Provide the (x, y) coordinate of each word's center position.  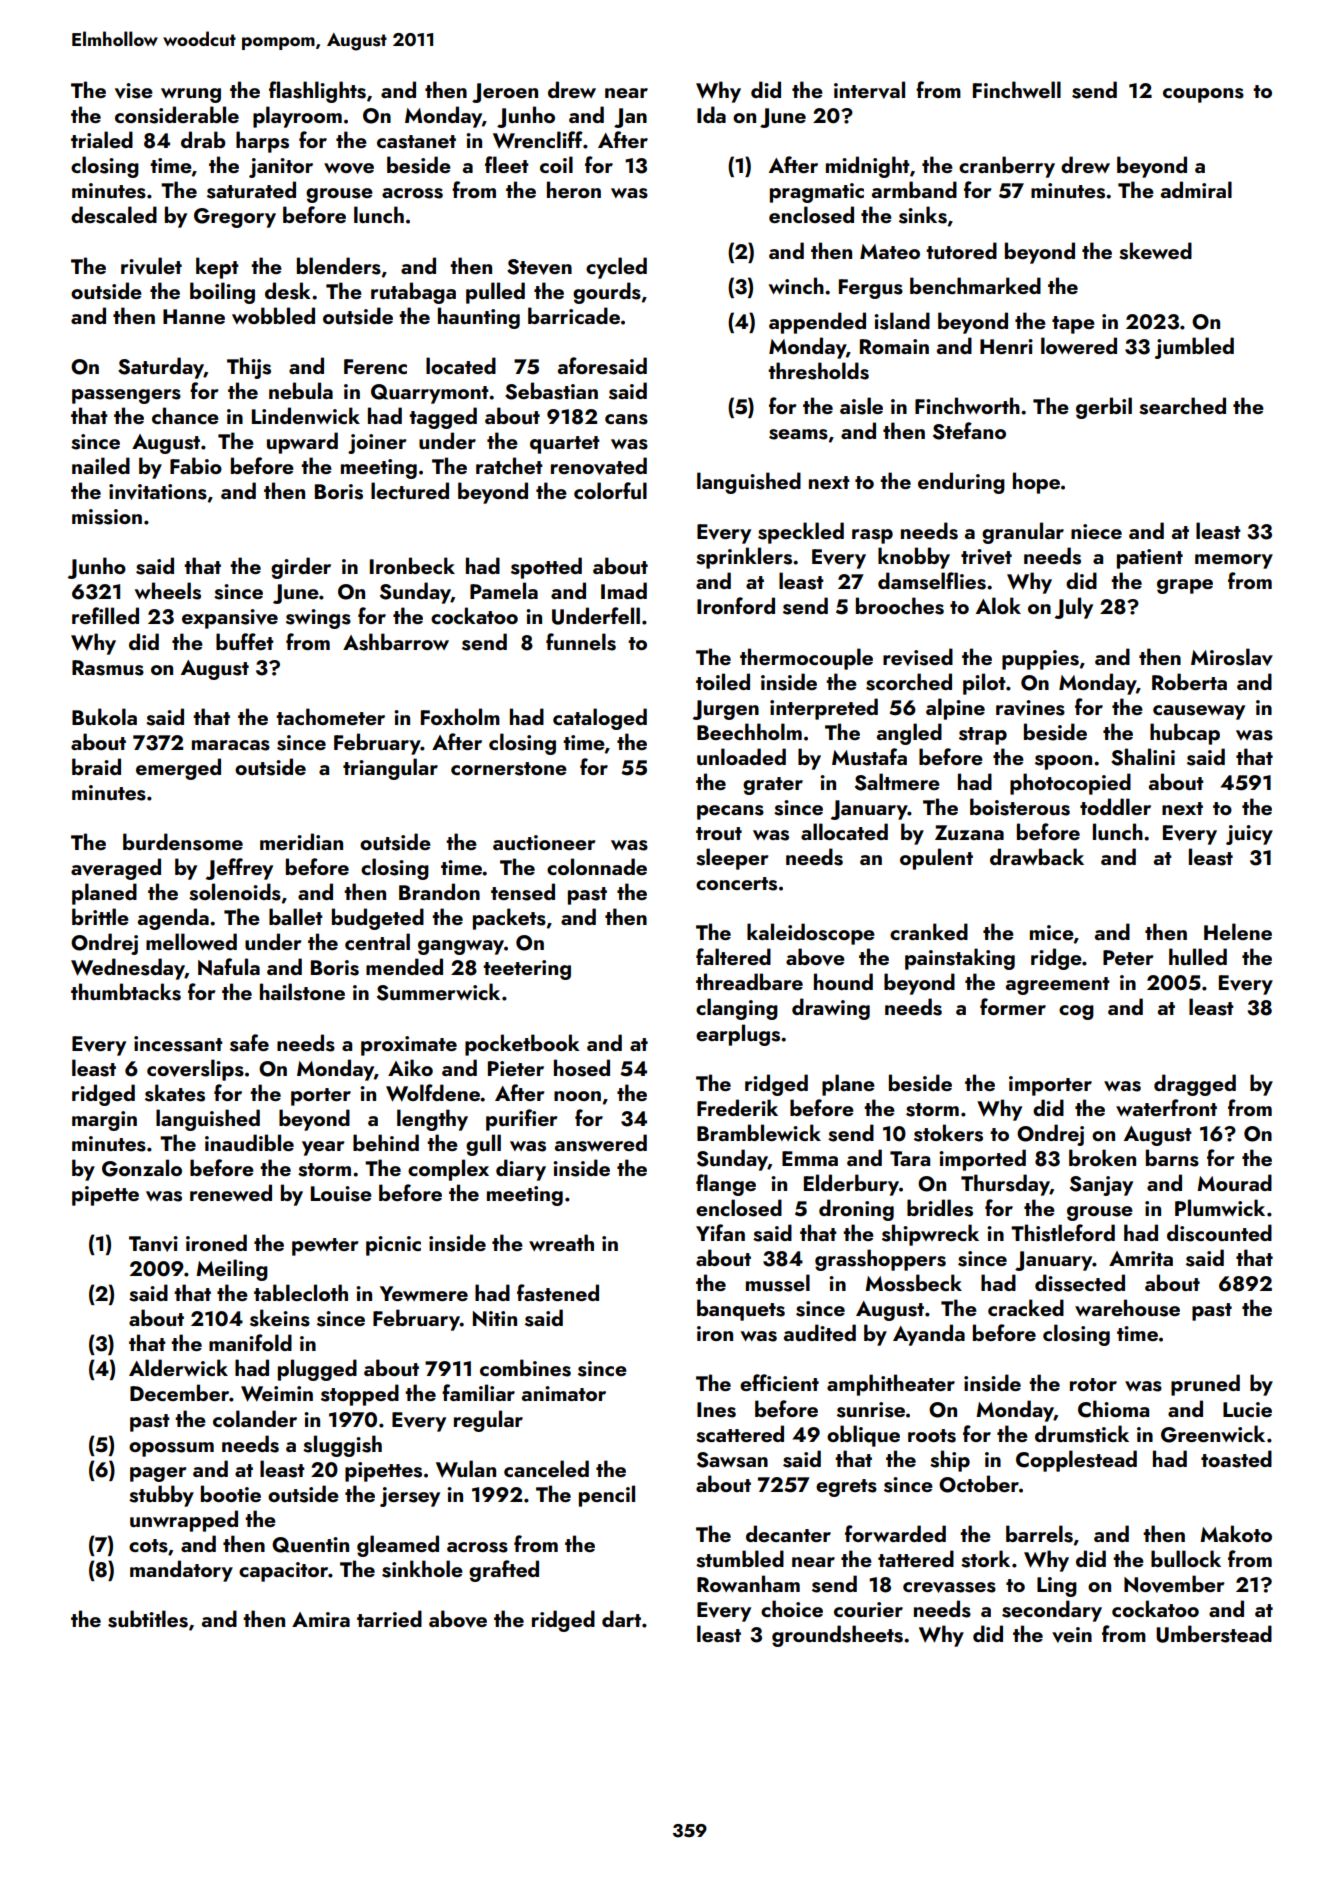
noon (577, 1096)
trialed (102, 139)
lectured (410, 490)
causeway (1199, 712)
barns (1172, 1158)
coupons (1203, 95)
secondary (1052, 1611)
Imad (624, 590)
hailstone (302, 992)
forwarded (895, 1533)
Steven (539, 267)
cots (148, 1546)
